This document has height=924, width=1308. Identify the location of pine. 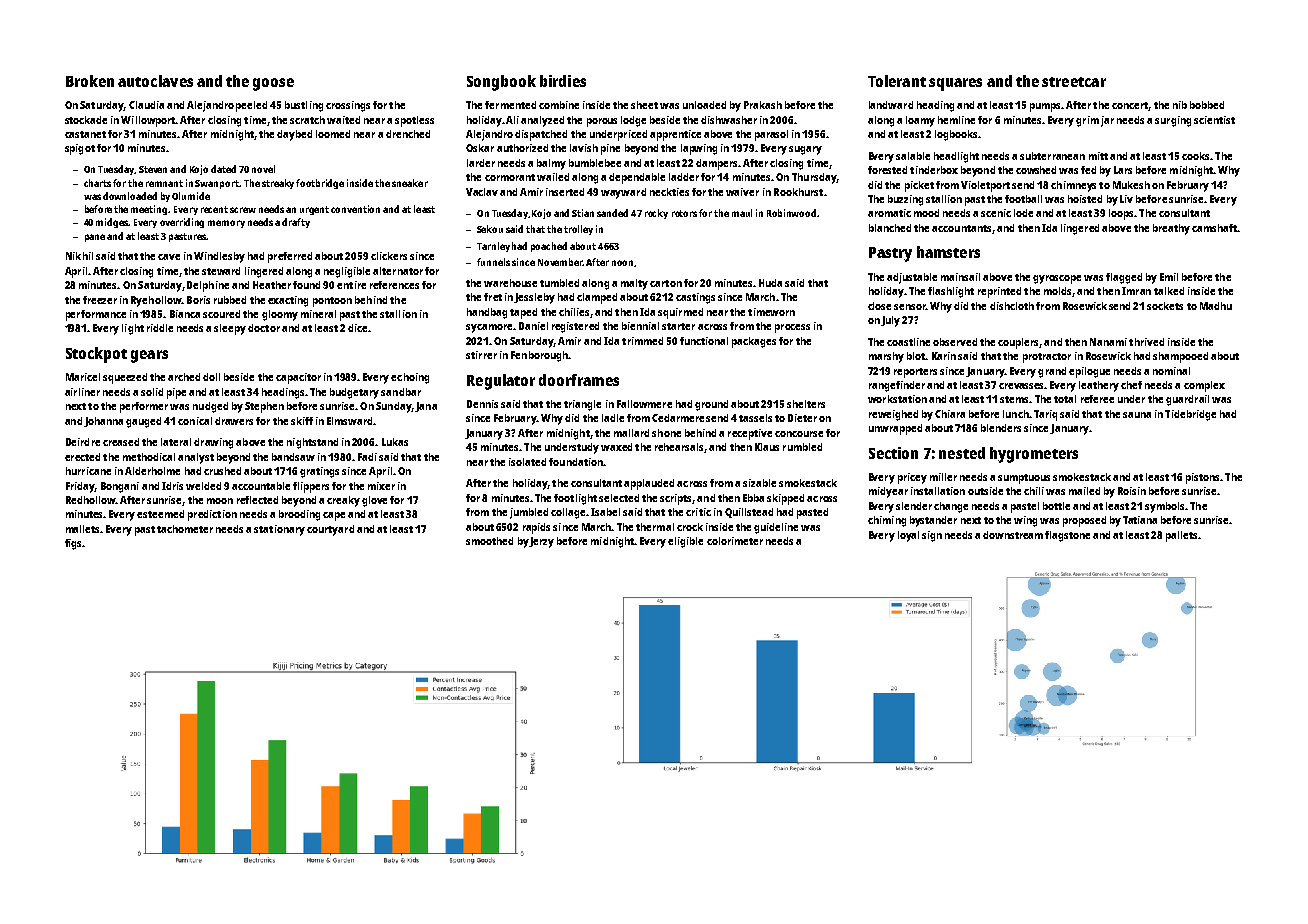
(610, 149).
